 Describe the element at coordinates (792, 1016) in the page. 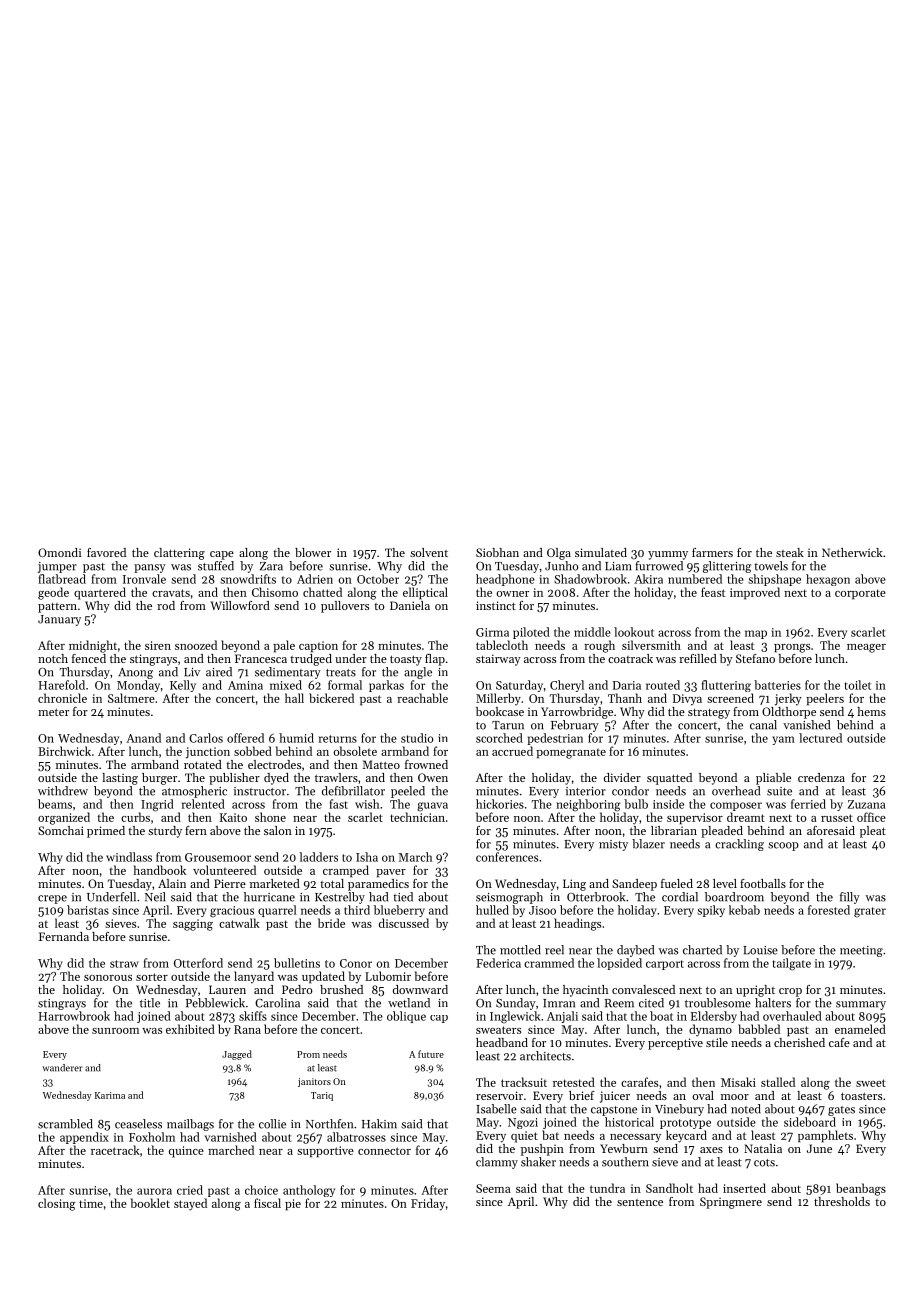

I see `overhauled` at that location.
